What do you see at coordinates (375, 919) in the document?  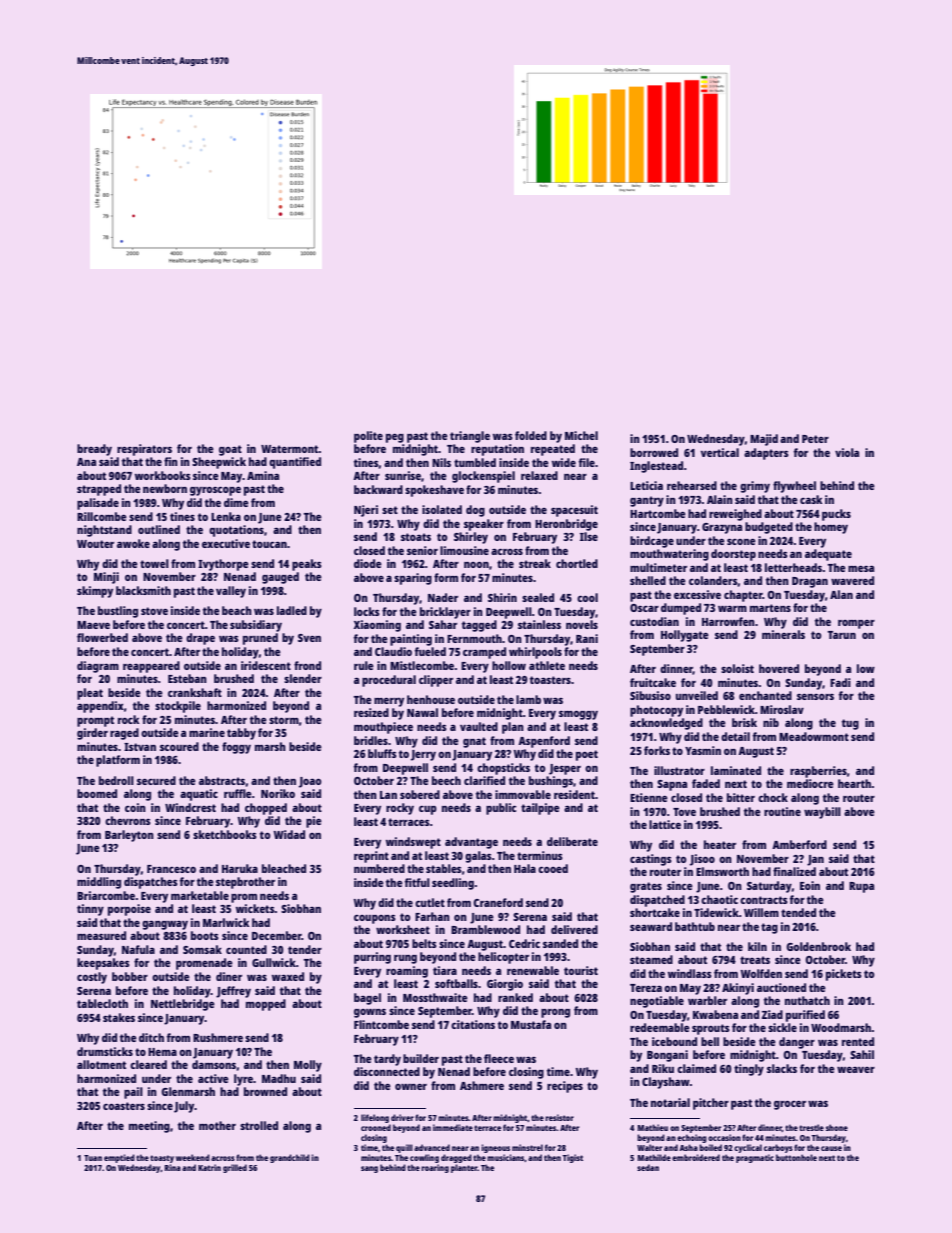 I see `coupons` at bounding box center [375, 919].
